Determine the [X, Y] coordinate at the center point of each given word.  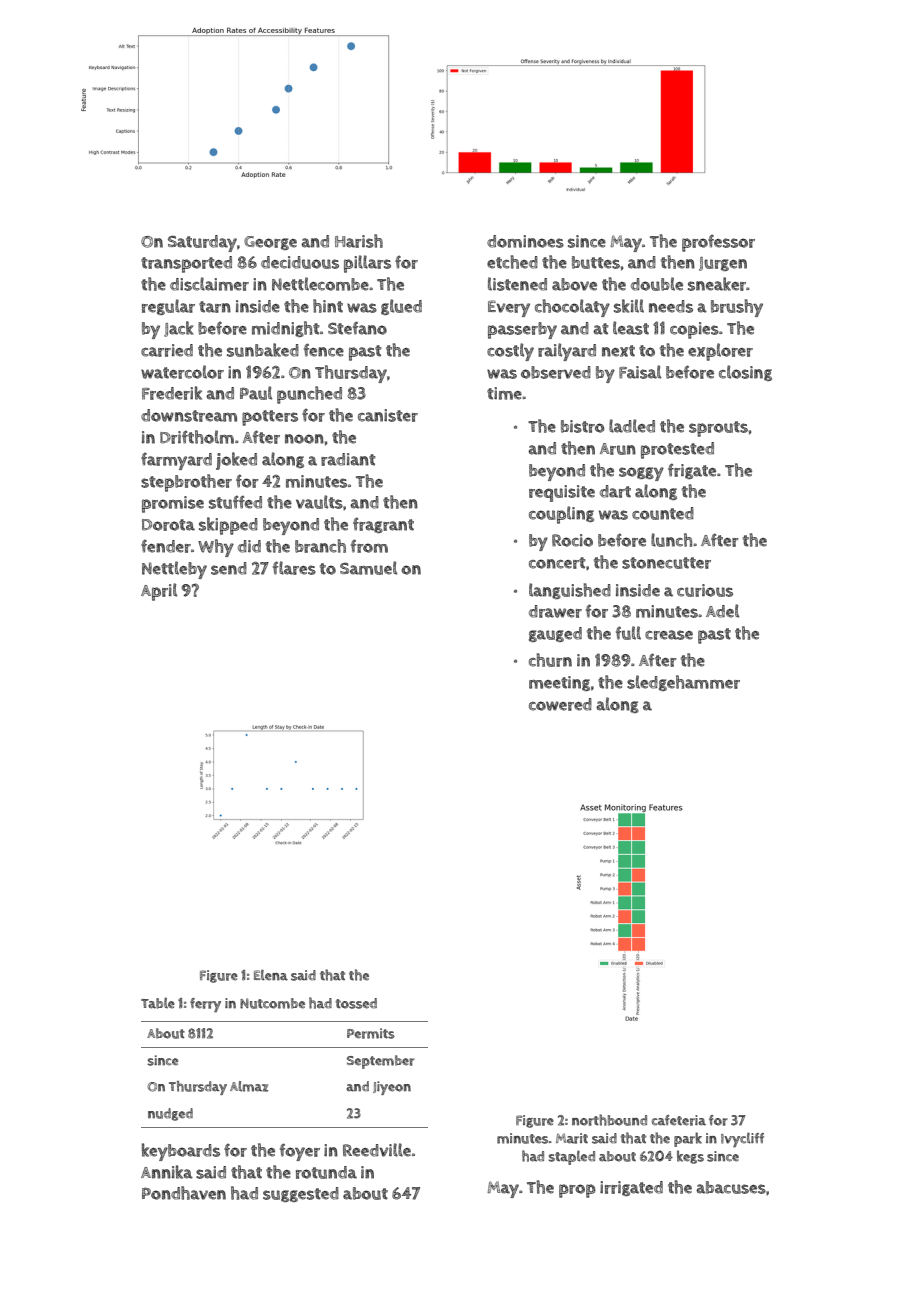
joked [236, 461]
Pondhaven [184, 1193]
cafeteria [679, 1120]
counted [663, 513]
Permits [371, 1033]
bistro [582, 426]
